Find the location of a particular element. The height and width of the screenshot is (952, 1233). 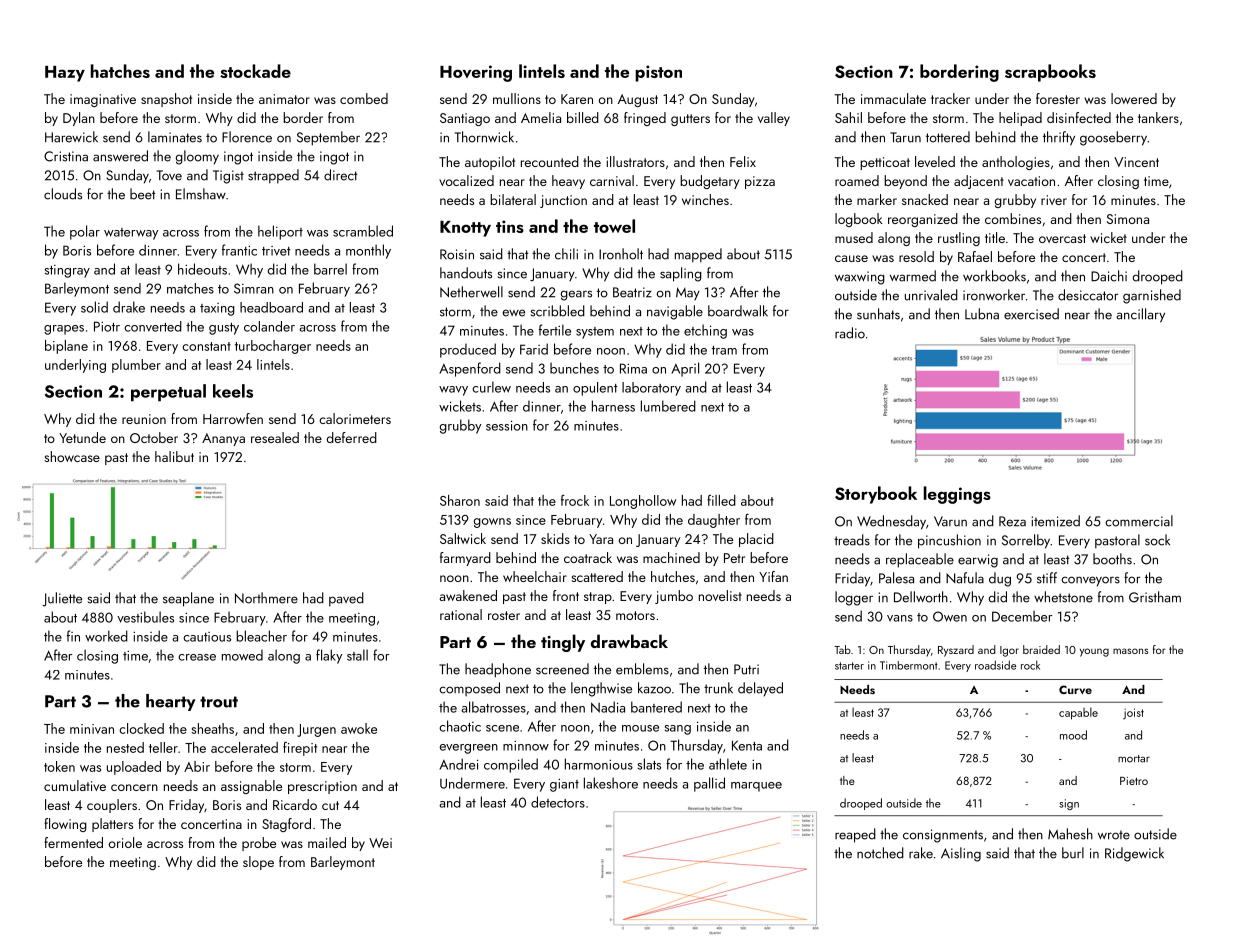

Cristina is located at coordinates (66, 156).
